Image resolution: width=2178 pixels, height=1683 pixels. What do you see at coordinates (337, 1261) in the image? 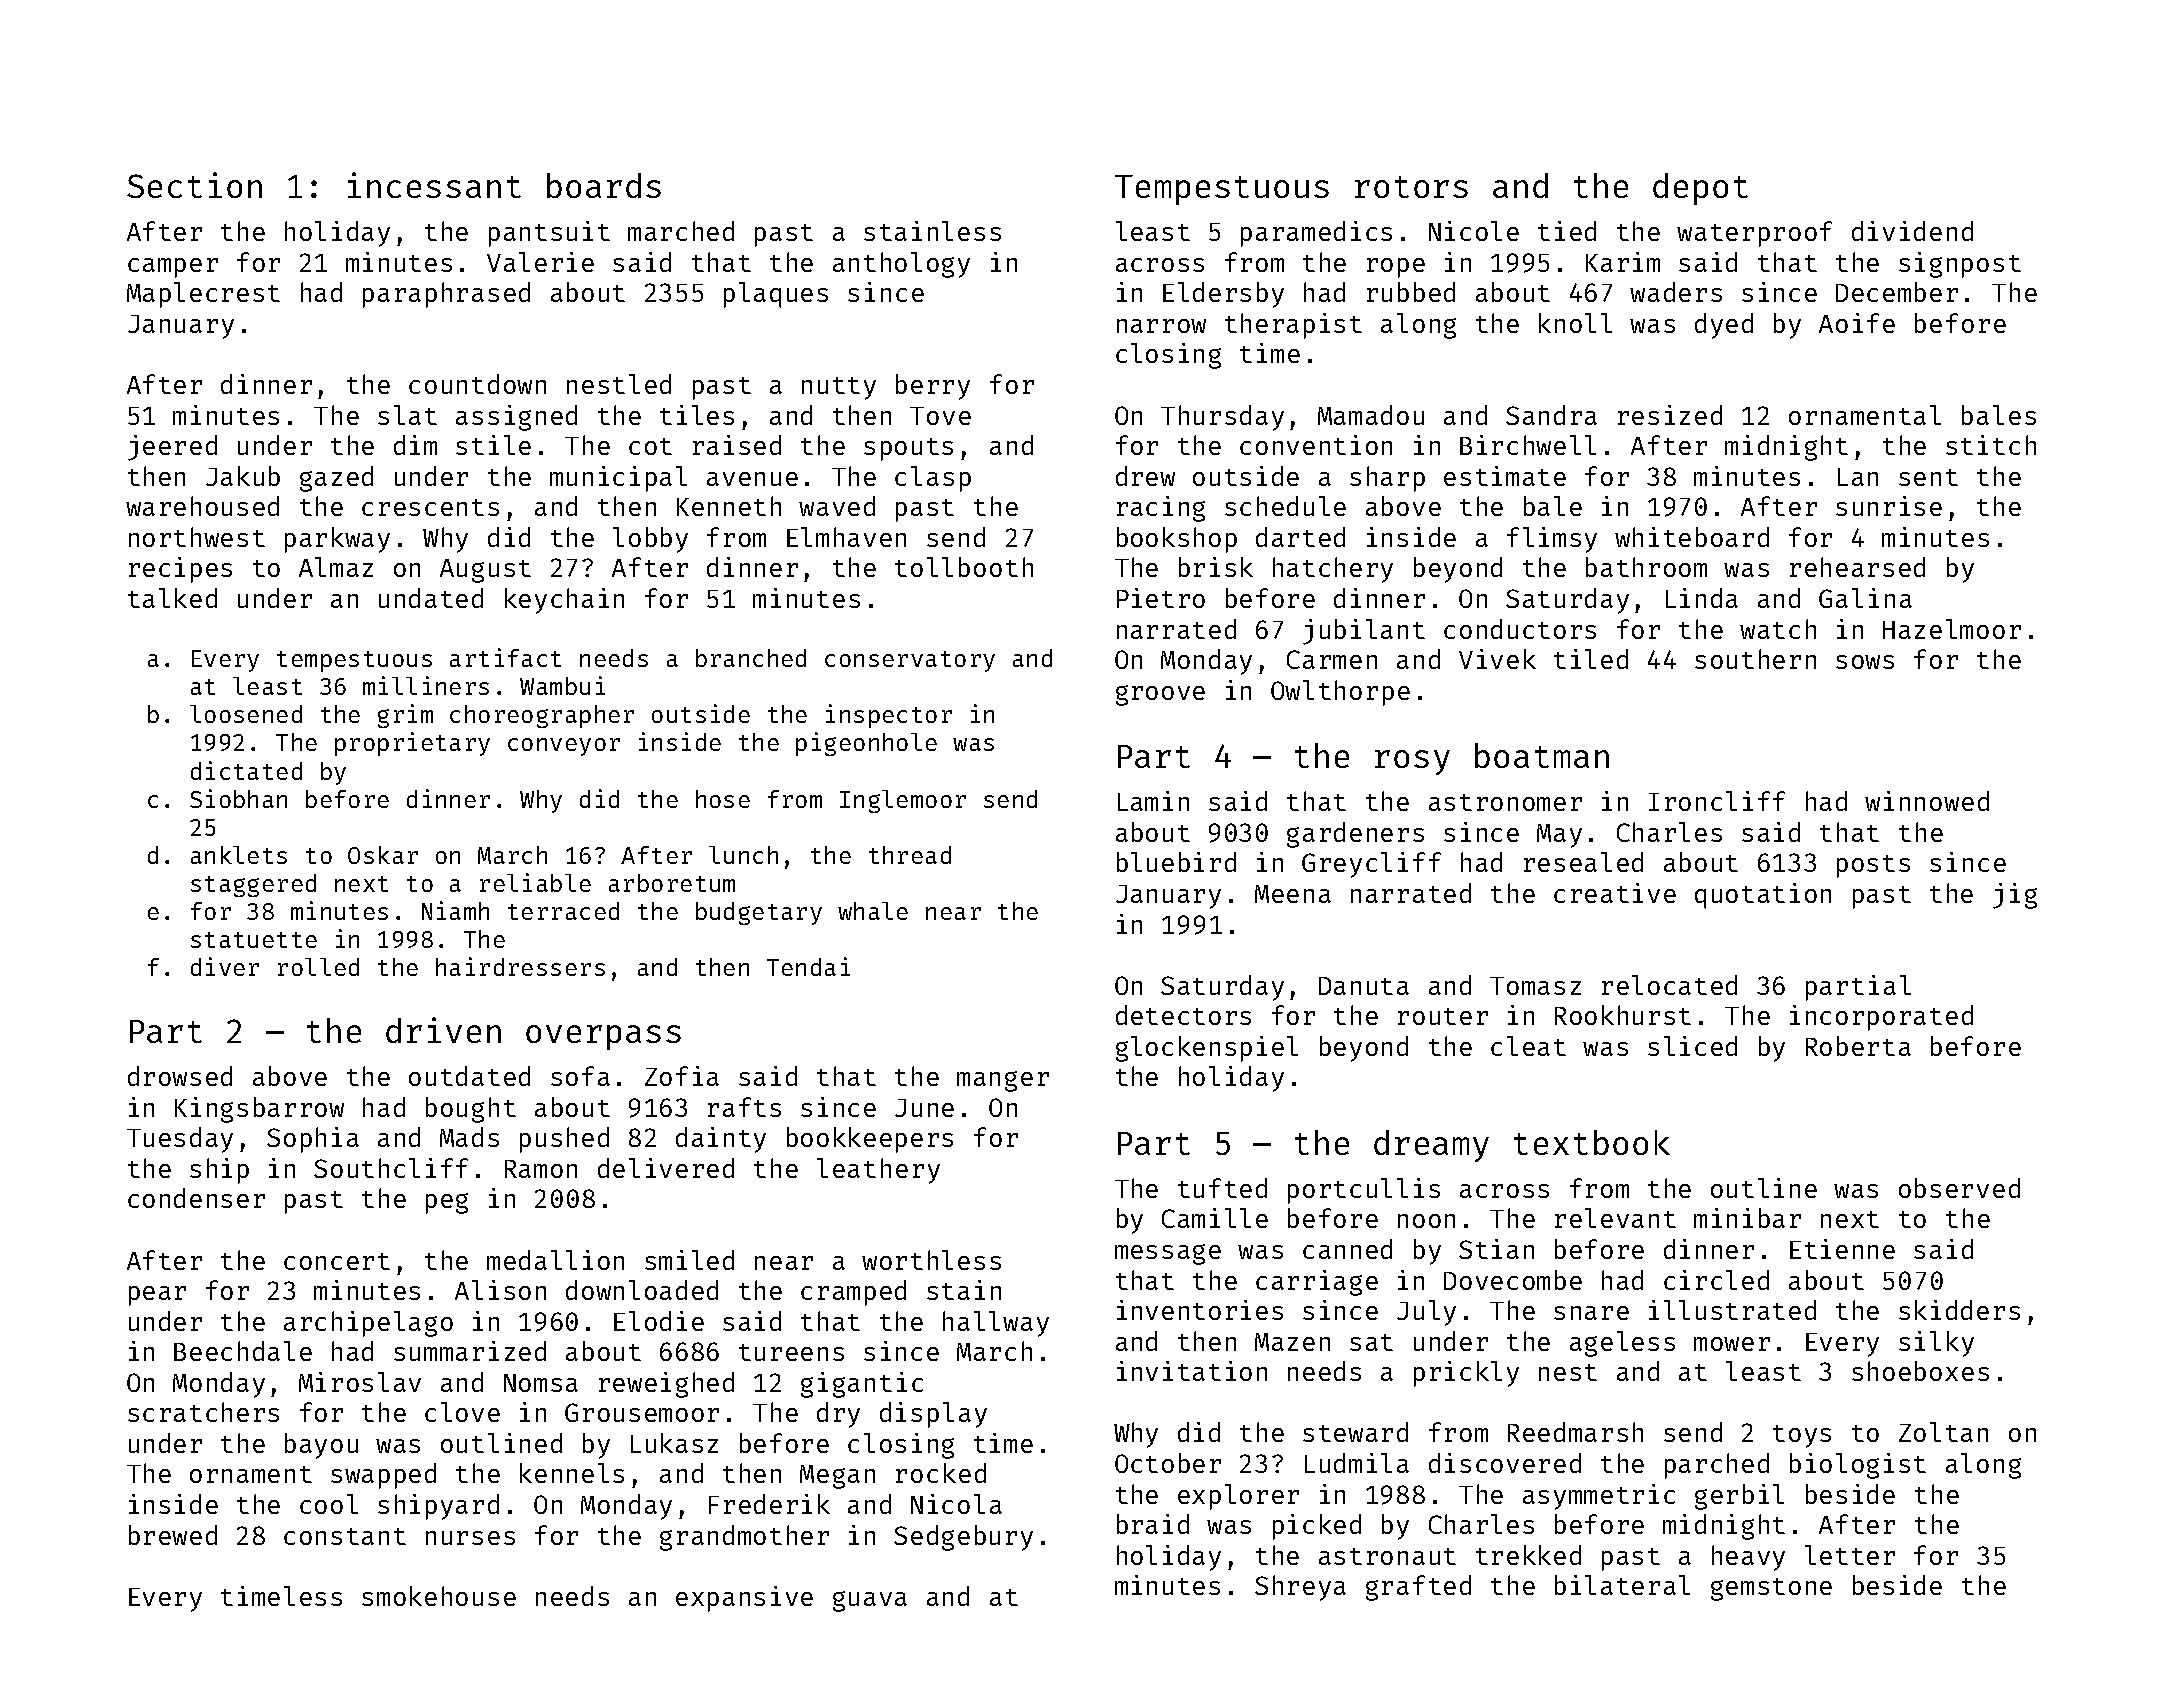
I see `concert` at bounding box center [337, 1261].
